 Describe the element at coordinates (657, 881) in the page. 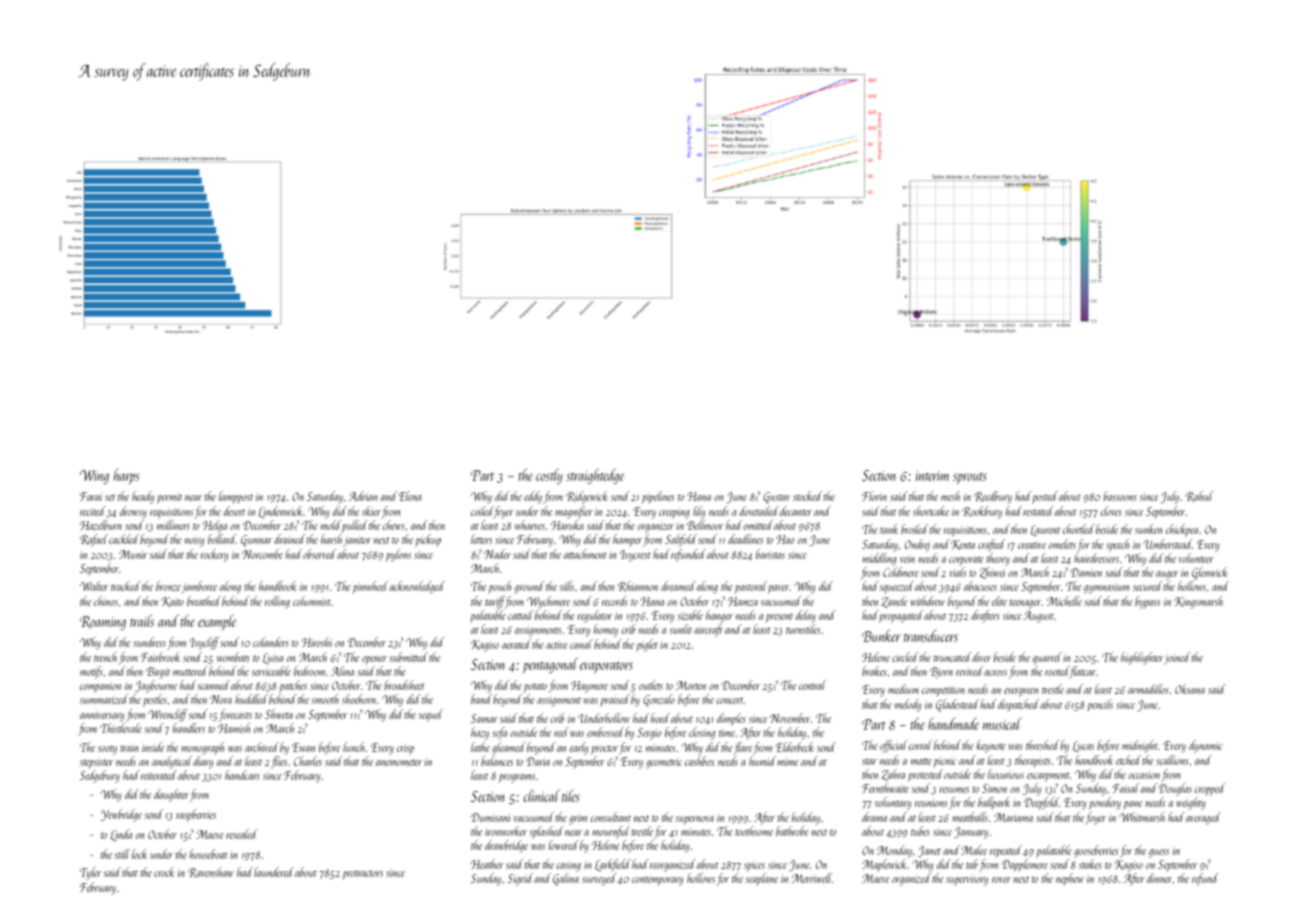

I see `contemporary` at that location.
